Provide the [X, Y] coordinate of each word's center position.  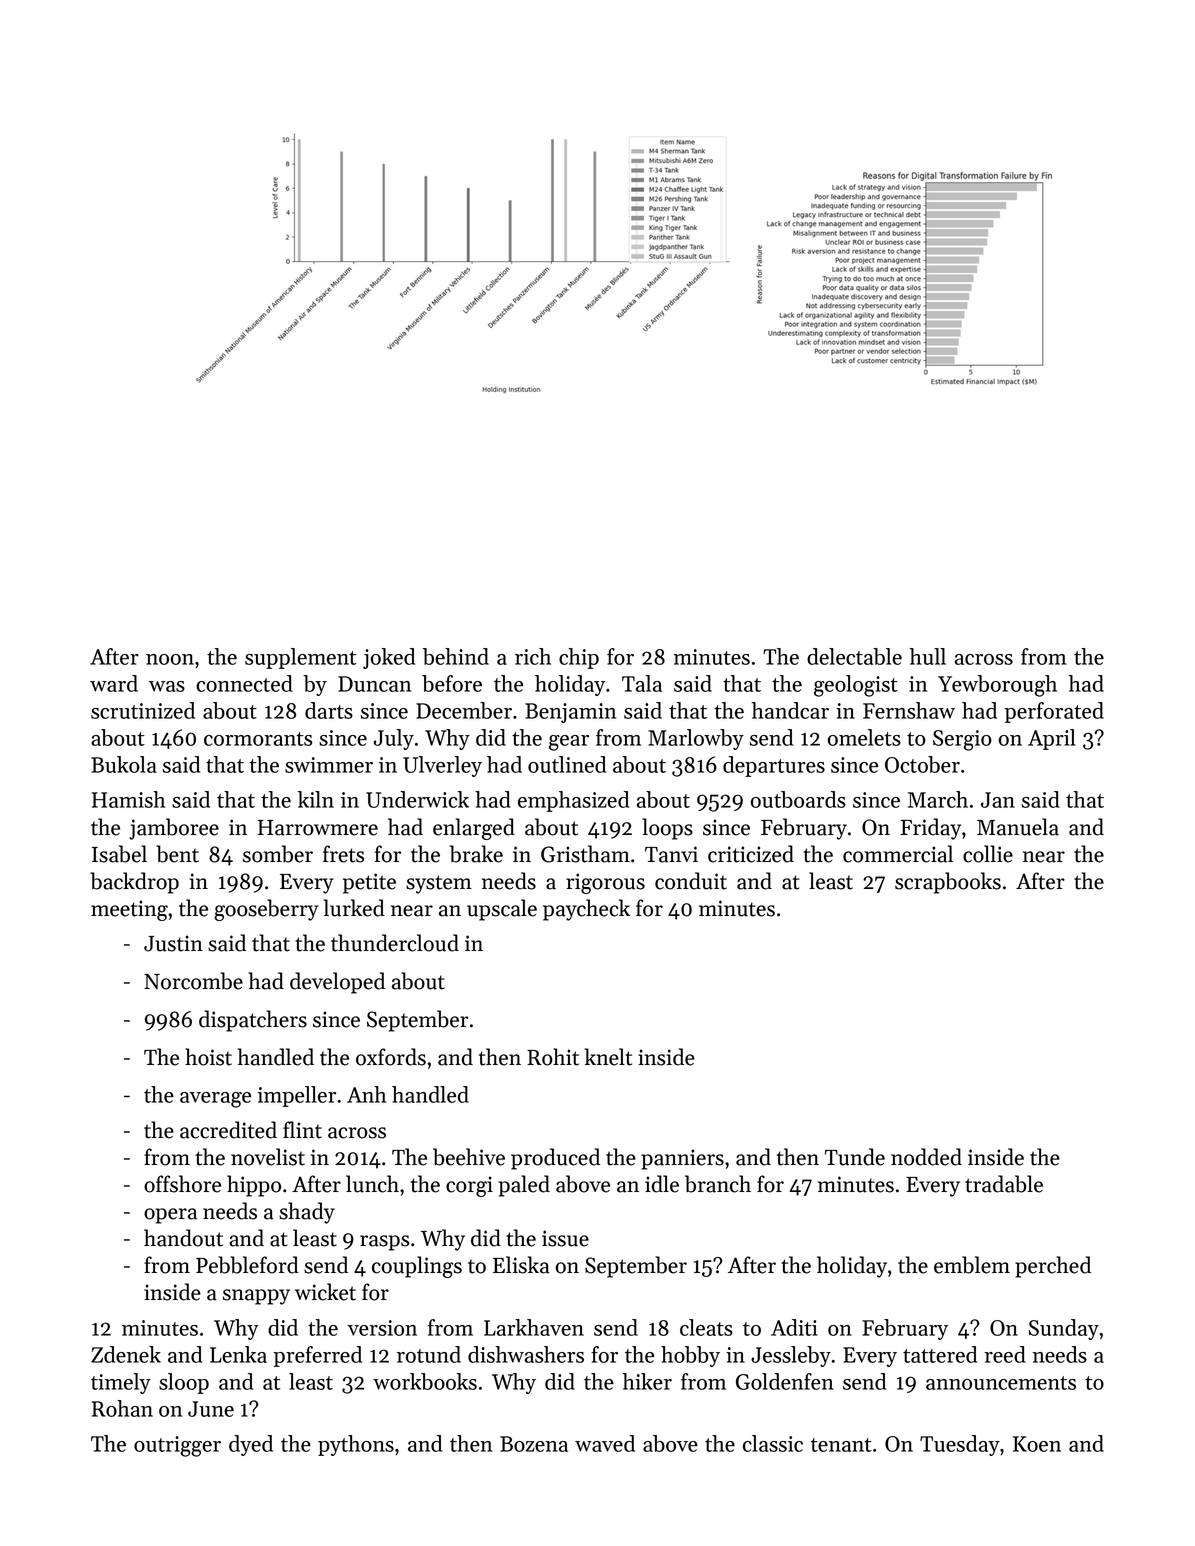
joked [389, 658]
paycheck [586, 910]
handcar [790, 710]
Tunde [855, 1157]
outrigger [177, 1446]
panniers [682, 1159]
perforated [1054, 712]
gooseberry [266, 910]
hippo [254, 1186]
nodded [926, 1157]
